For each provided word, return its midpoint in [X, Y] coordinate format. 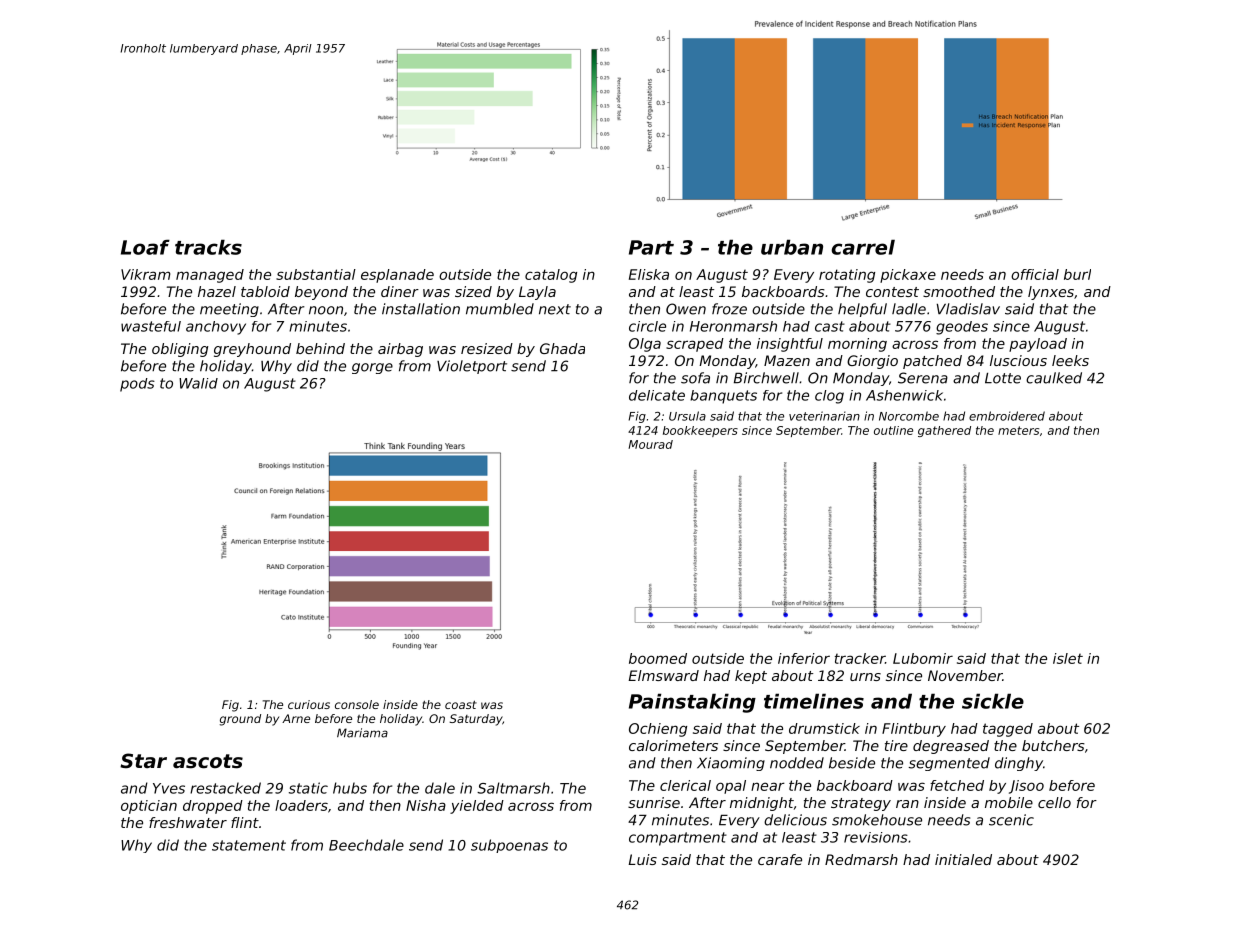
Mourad [650, 444]
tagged [1008, 730]
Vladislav [968, 309]
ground [240, 720]
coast [461, 704]
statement [249, 845]
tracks [208, 247]
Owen [686, 309]
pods [137, 385]
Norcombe [909, 416]
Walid [198, 383]
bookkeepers [700, 431]
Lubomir [923, 658]
